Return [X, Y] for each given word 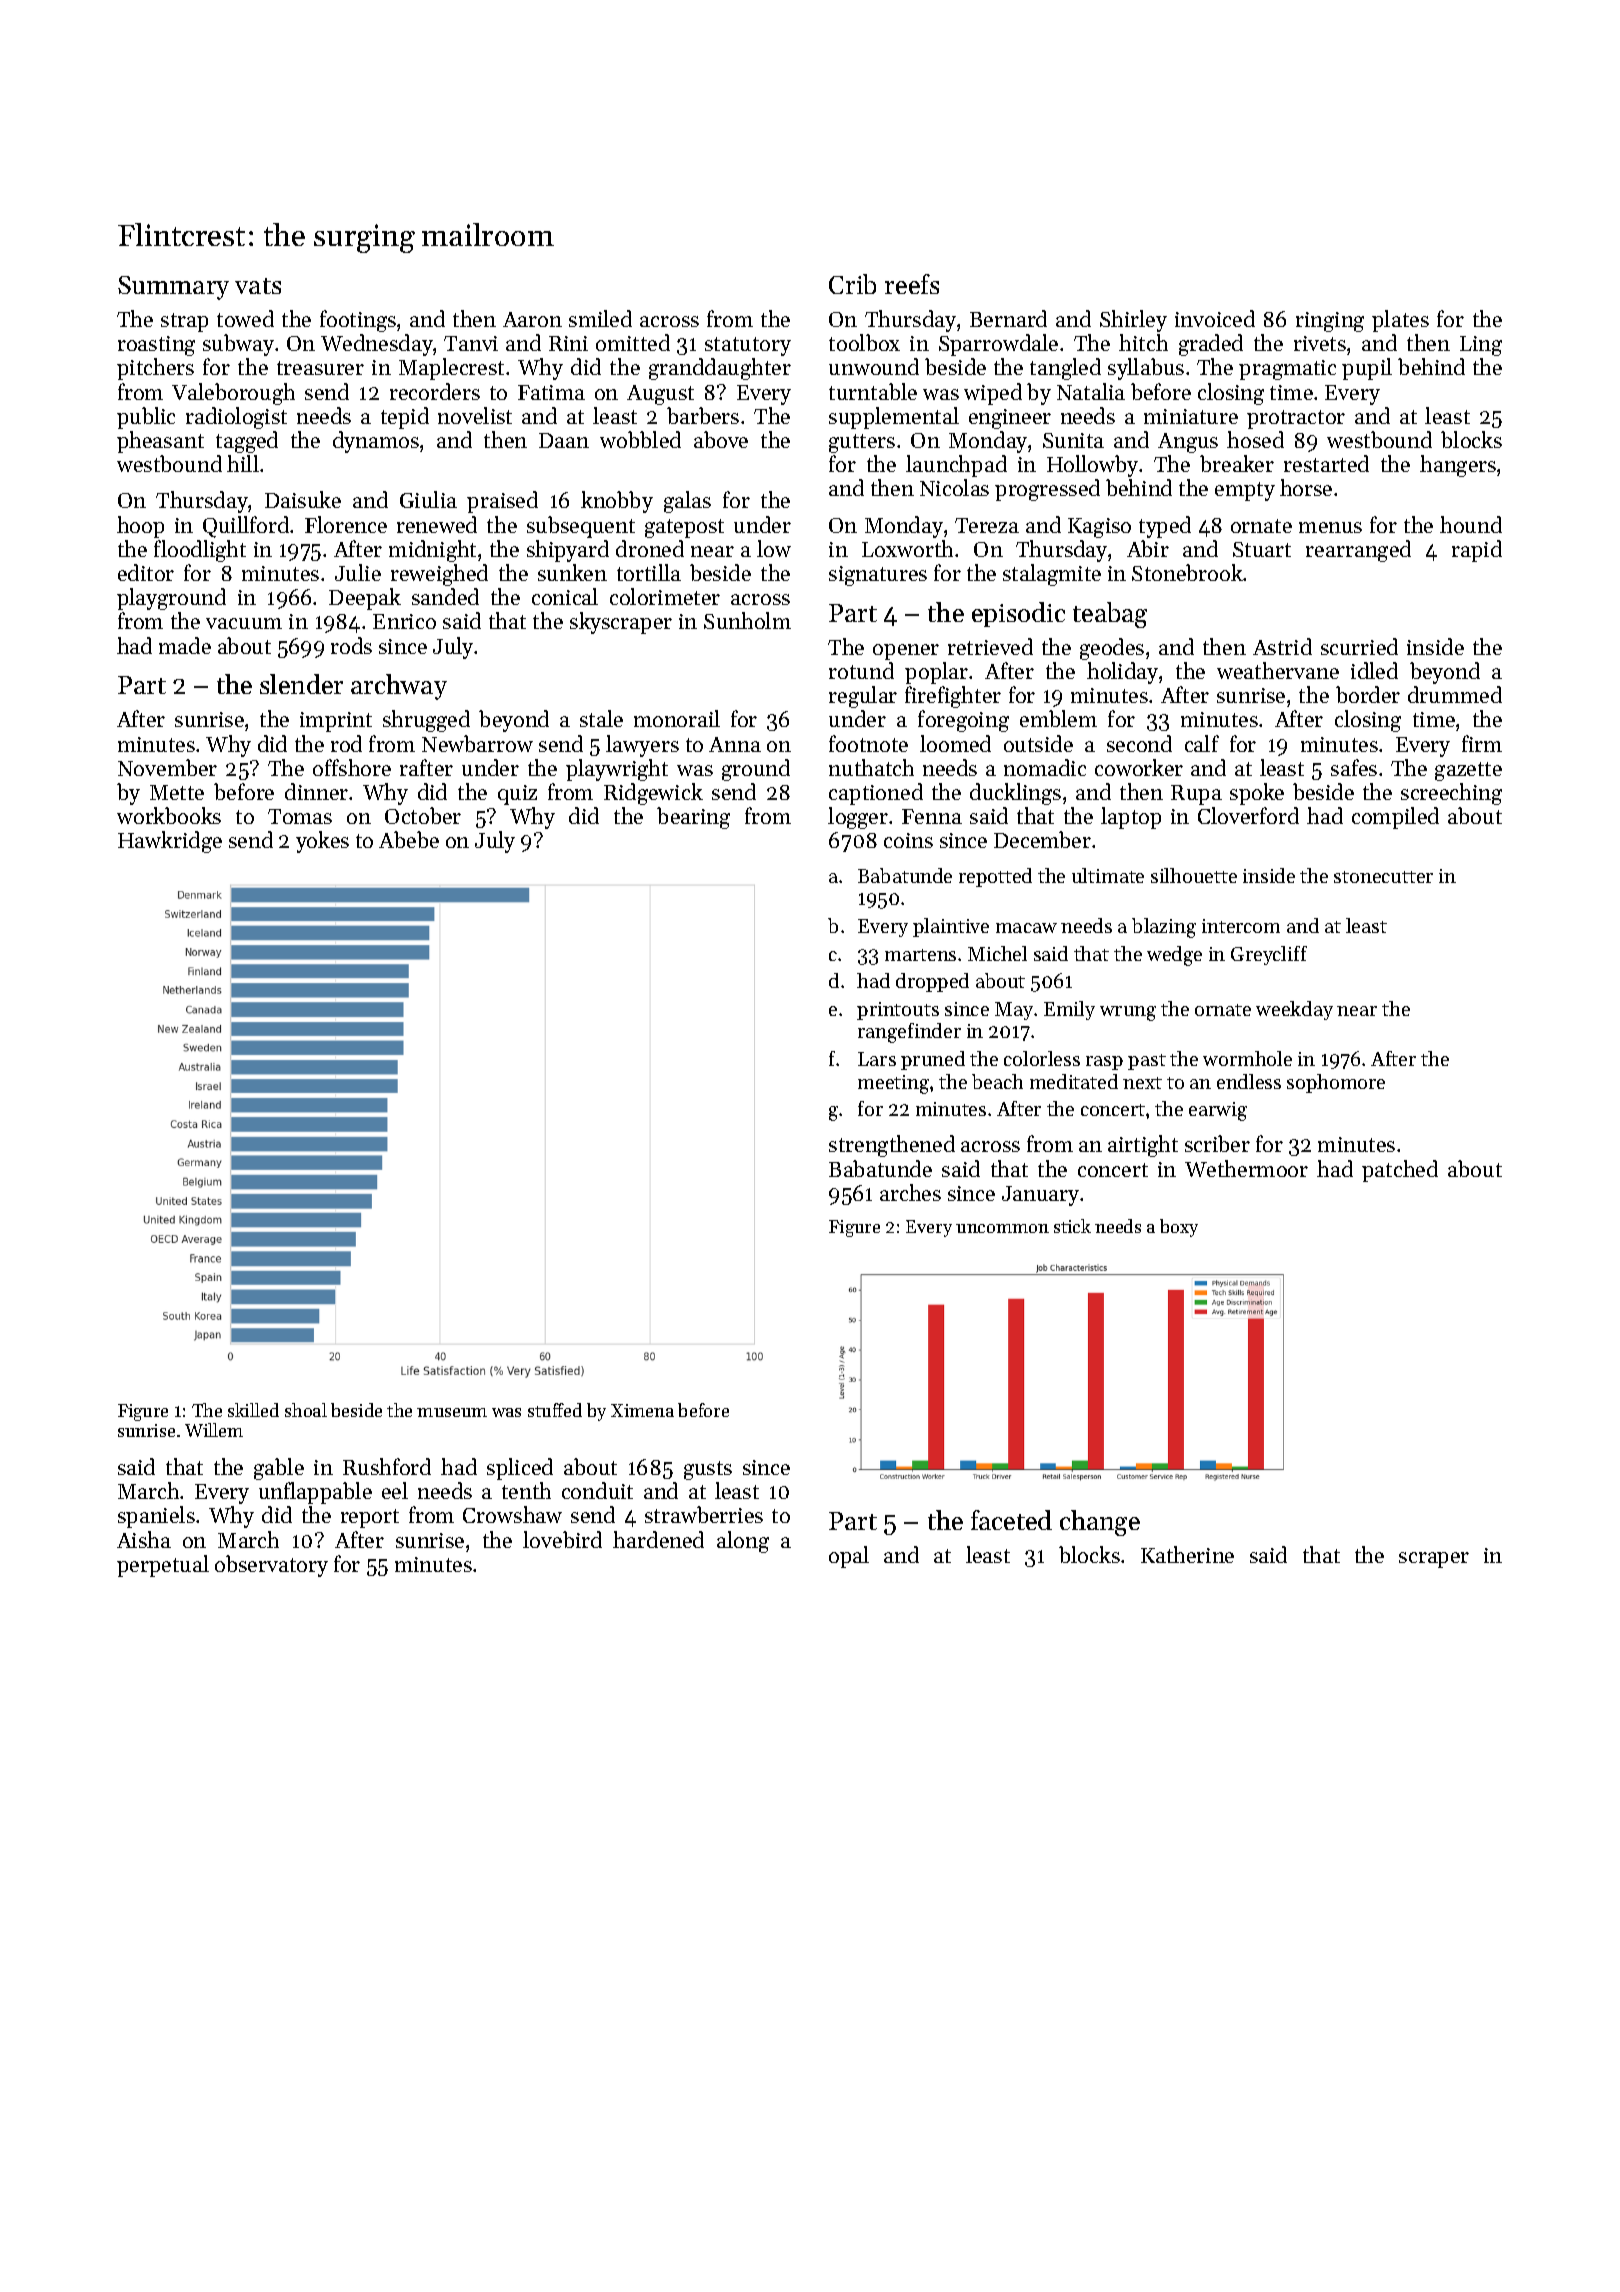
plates [1400, 321]
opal [849, 1557]
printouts [898, 1011]
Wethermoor [1246, 1168]
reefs [912, 284]
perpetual [163, 1566]
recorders [435, 391]
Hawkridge [170, 842]
